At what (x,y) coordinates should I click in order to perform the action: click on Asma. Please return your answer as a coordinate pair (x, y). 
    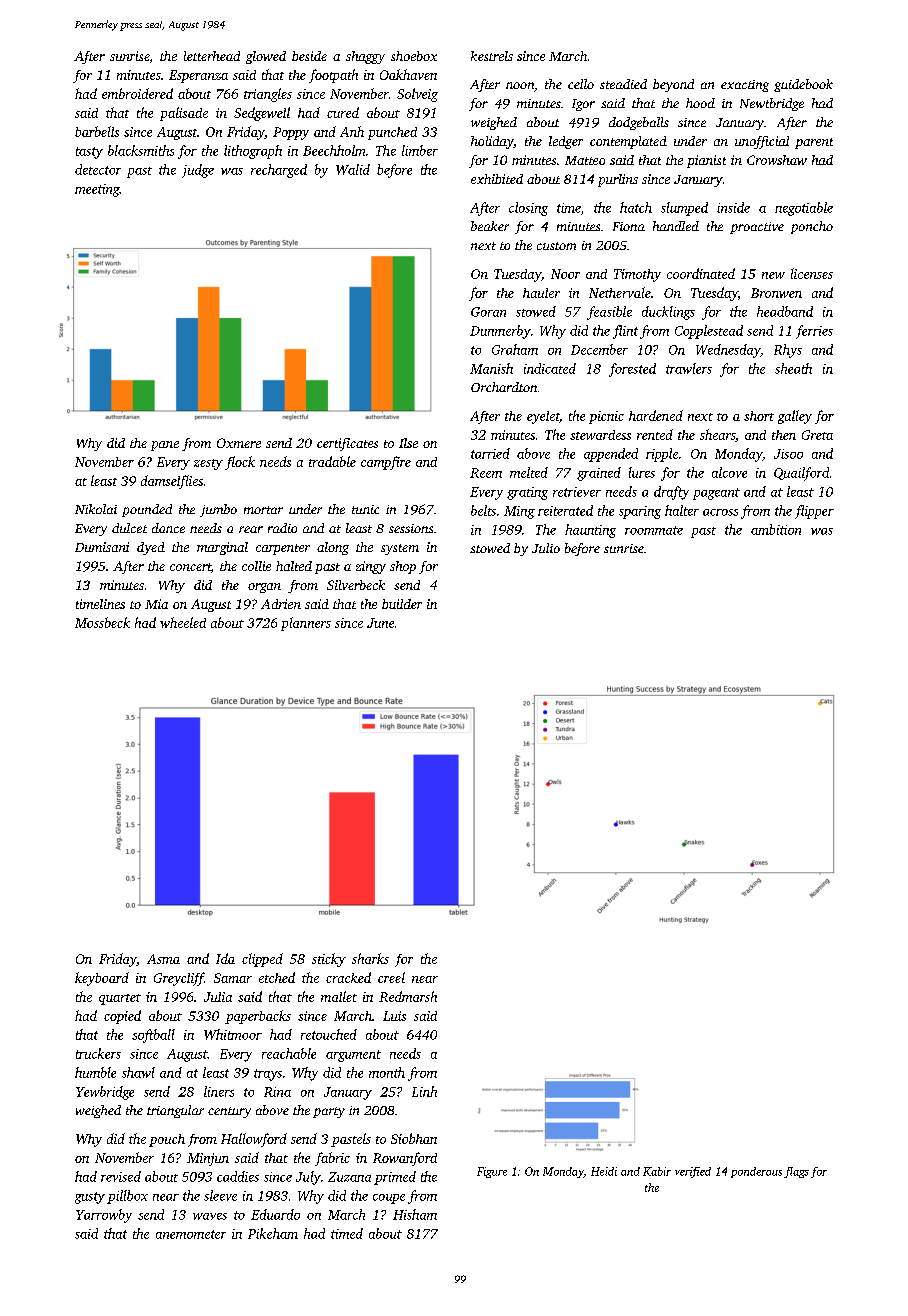
    Looking at the image, I should click on (163, 959).
